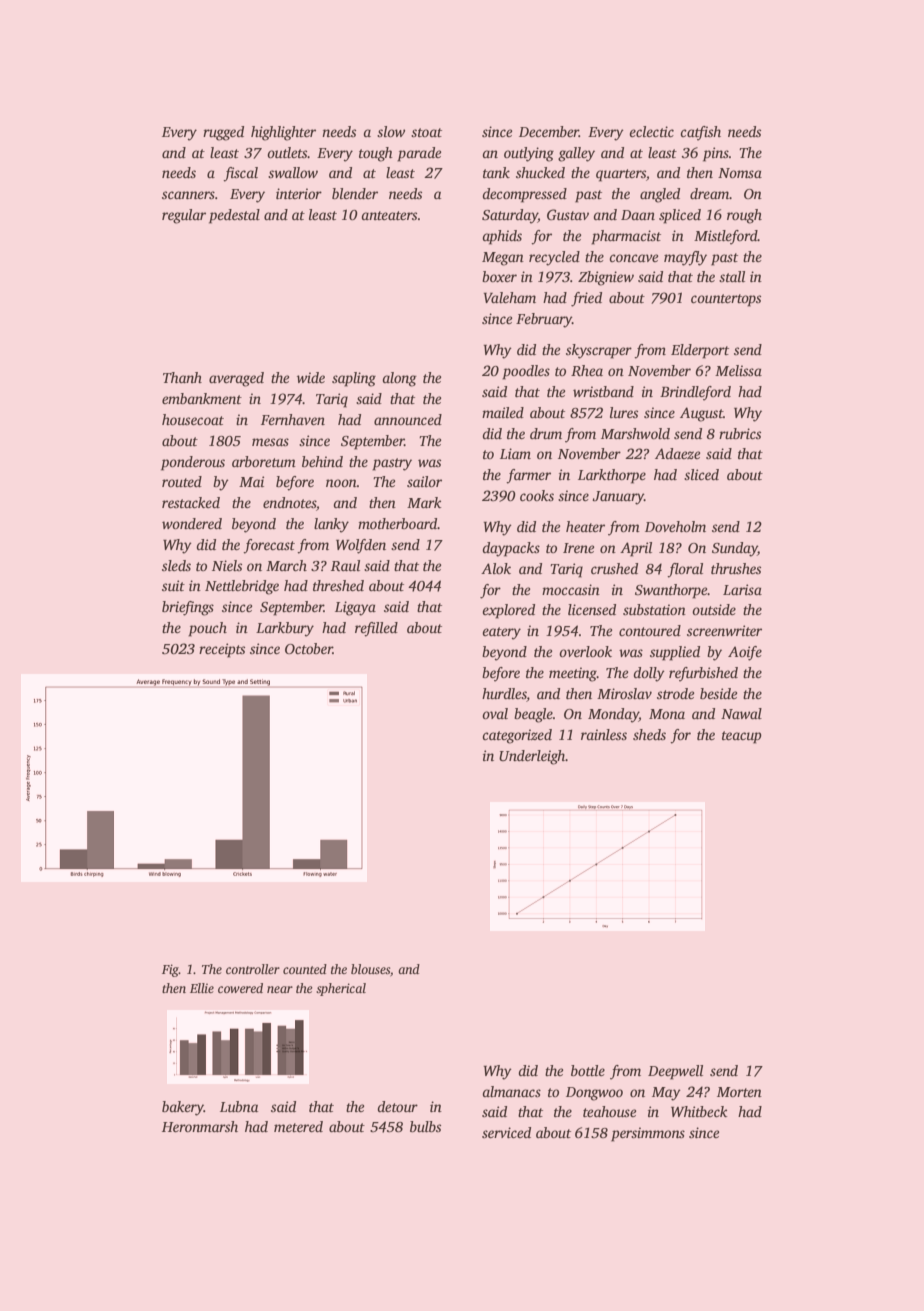 Image resolution: width=924 pixels, height=1311 pixels. What do you see at coordinates (370, 969) in the screenshot?
I see `blouses` at bounding box center [370, 969].
